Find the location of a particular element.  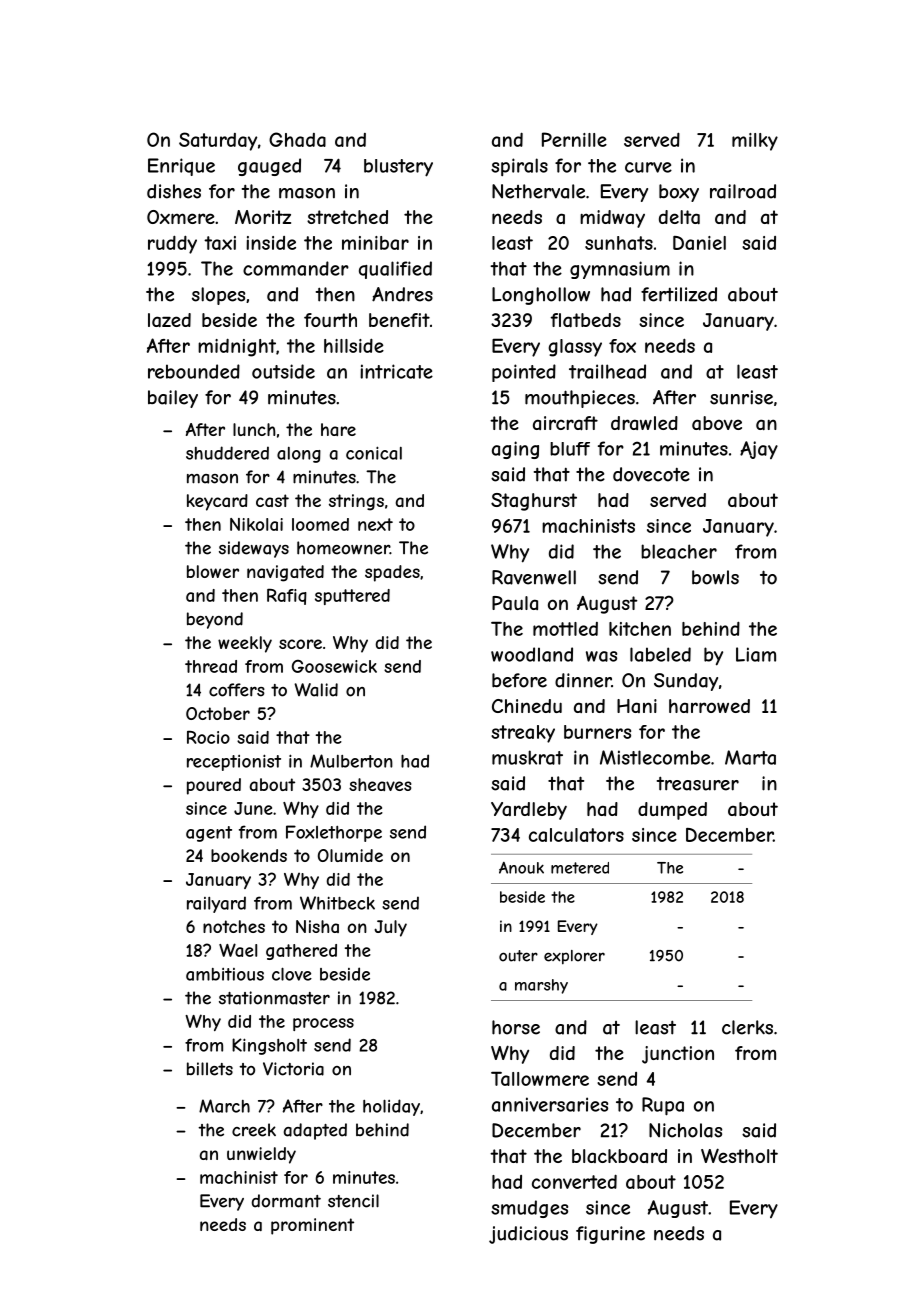

blustery is located at coordinates (398, 168).
